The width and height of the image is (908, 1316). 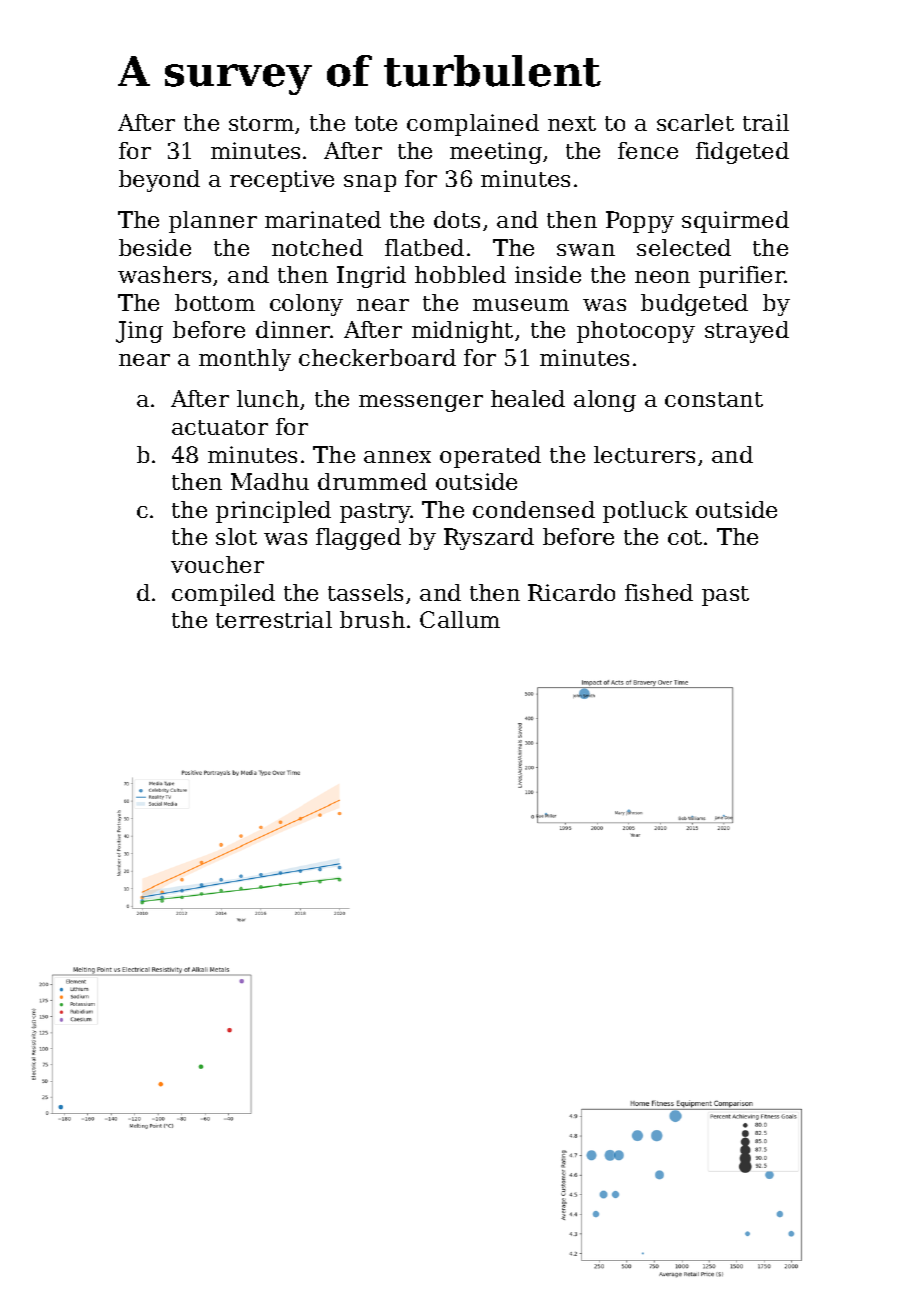 What do you see at coordinates (747, 332) in the image?
I see `strayed` at bounding box center [747, 332].
